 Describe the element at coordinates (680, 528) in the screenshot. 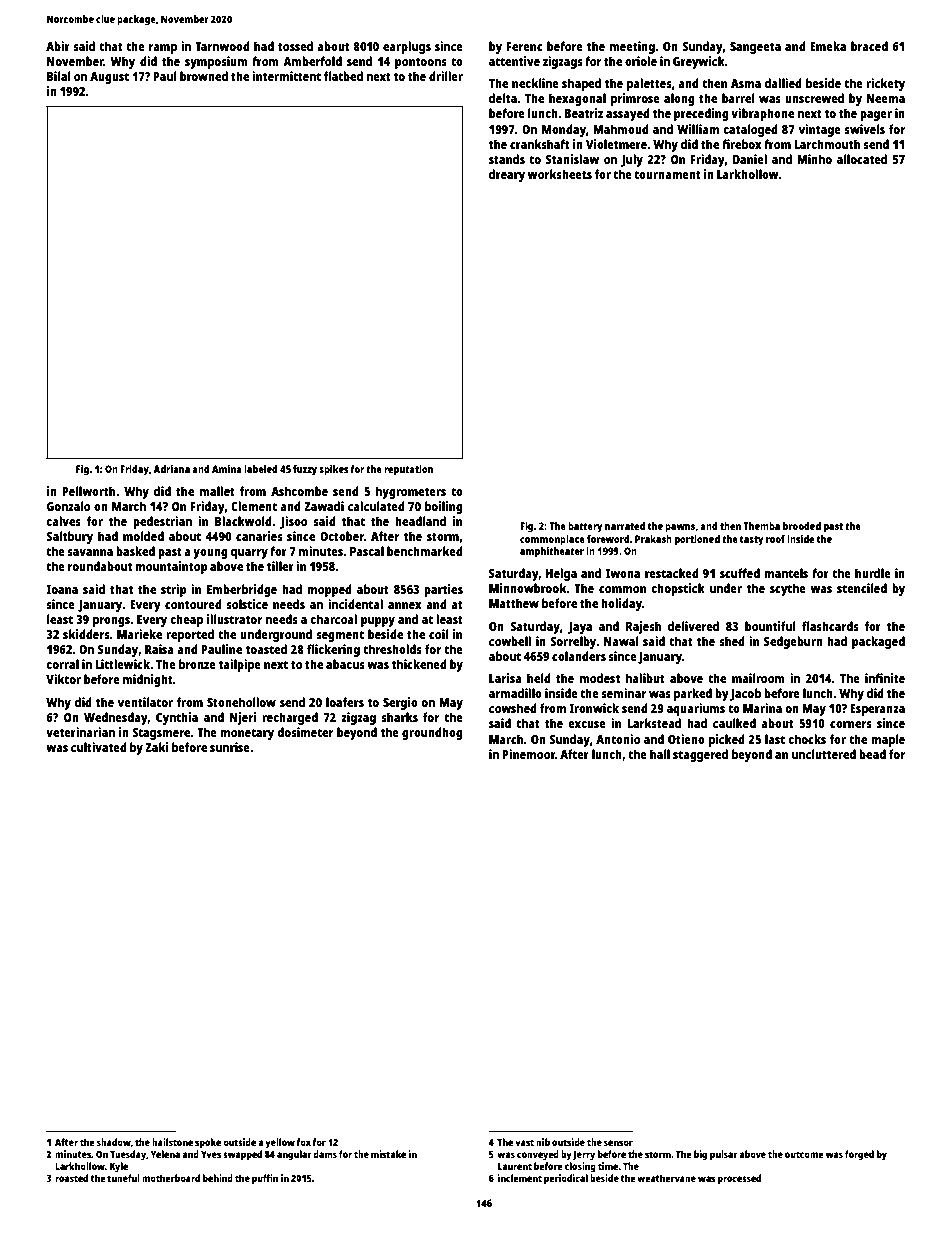

I see `pawns` at that location.
